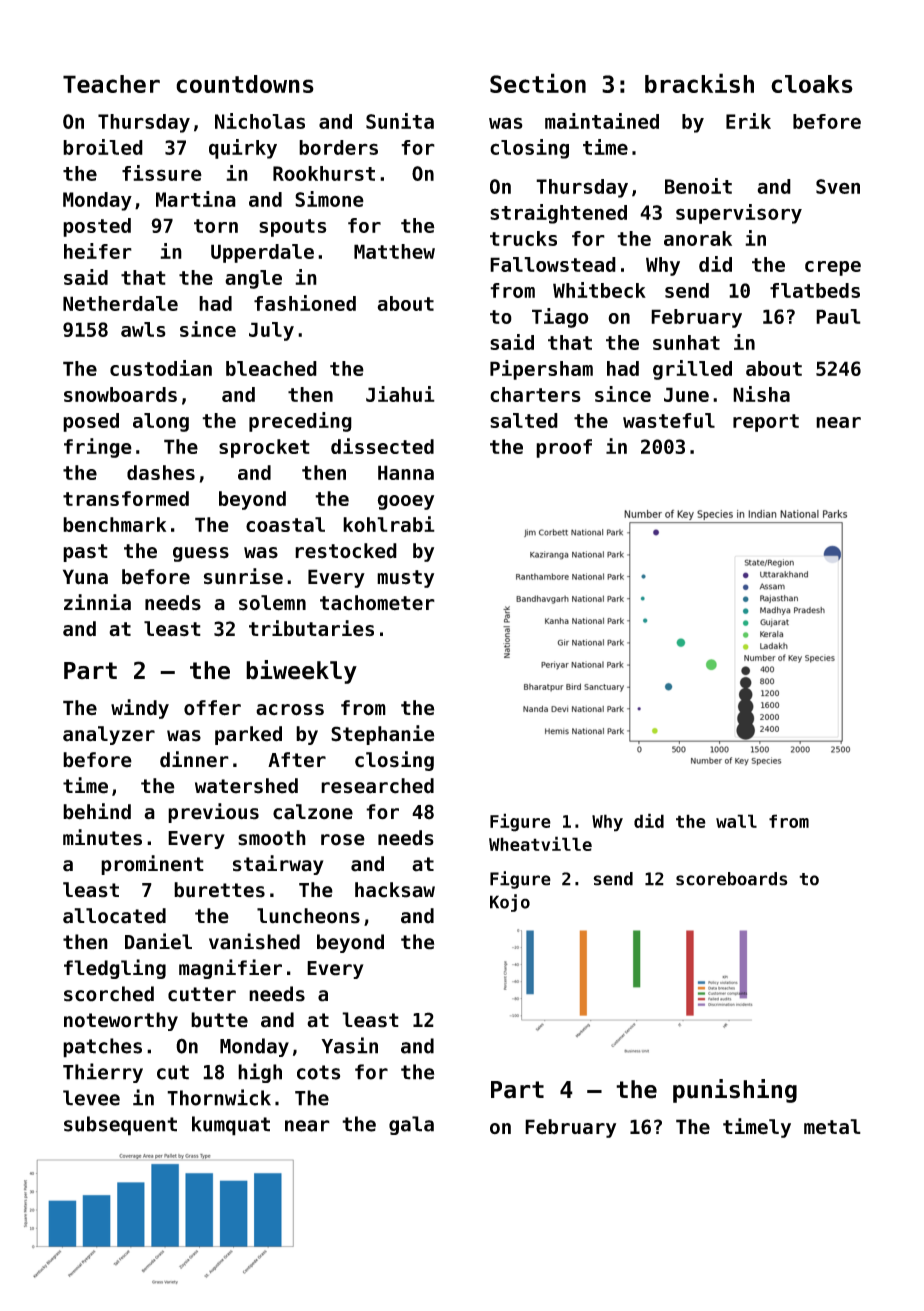 This document has height=1311, width=924. I want to click on fissure, so click(162, 173).
